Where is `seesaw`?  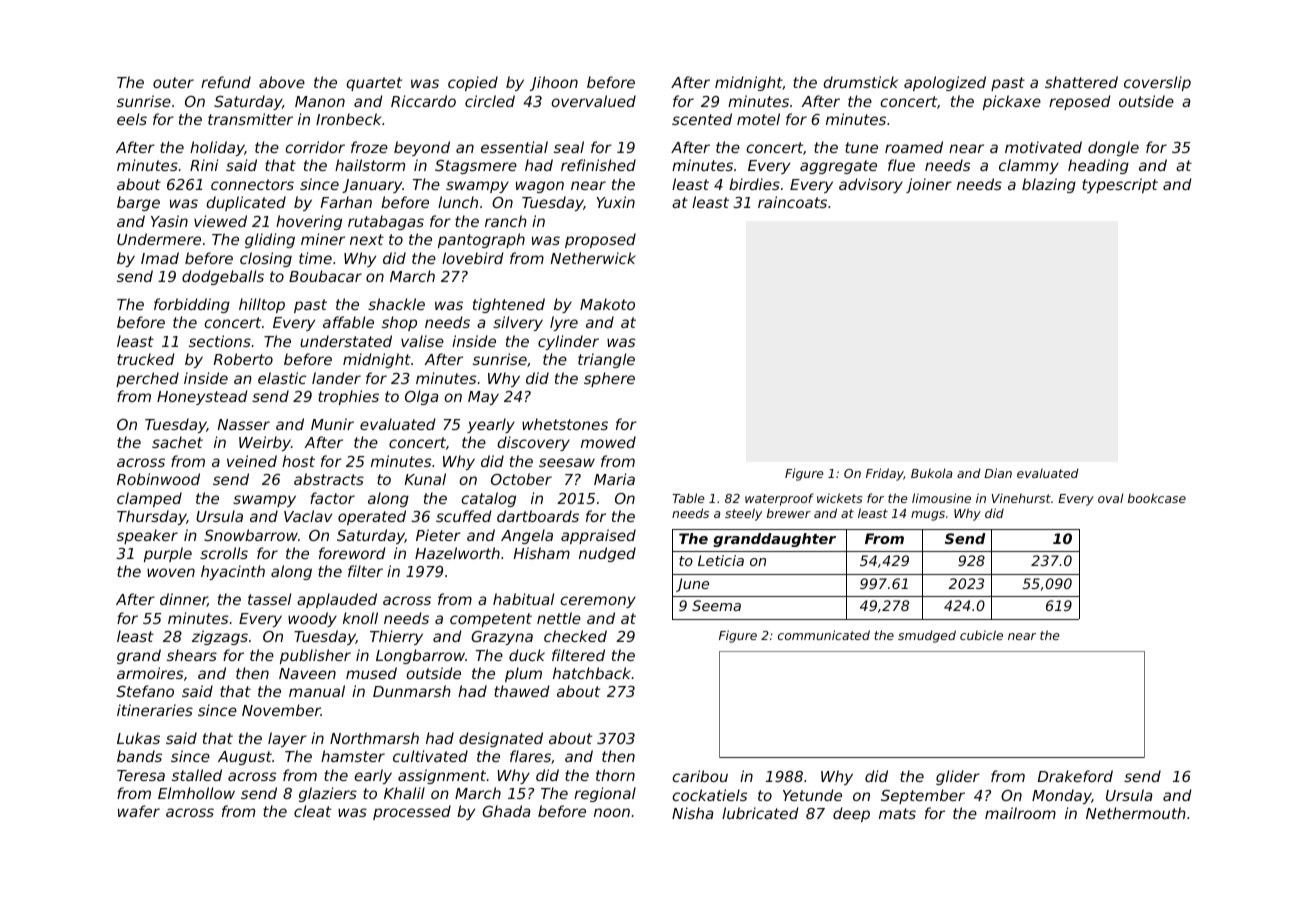 seesaw is located at coordinates (567, 462).
